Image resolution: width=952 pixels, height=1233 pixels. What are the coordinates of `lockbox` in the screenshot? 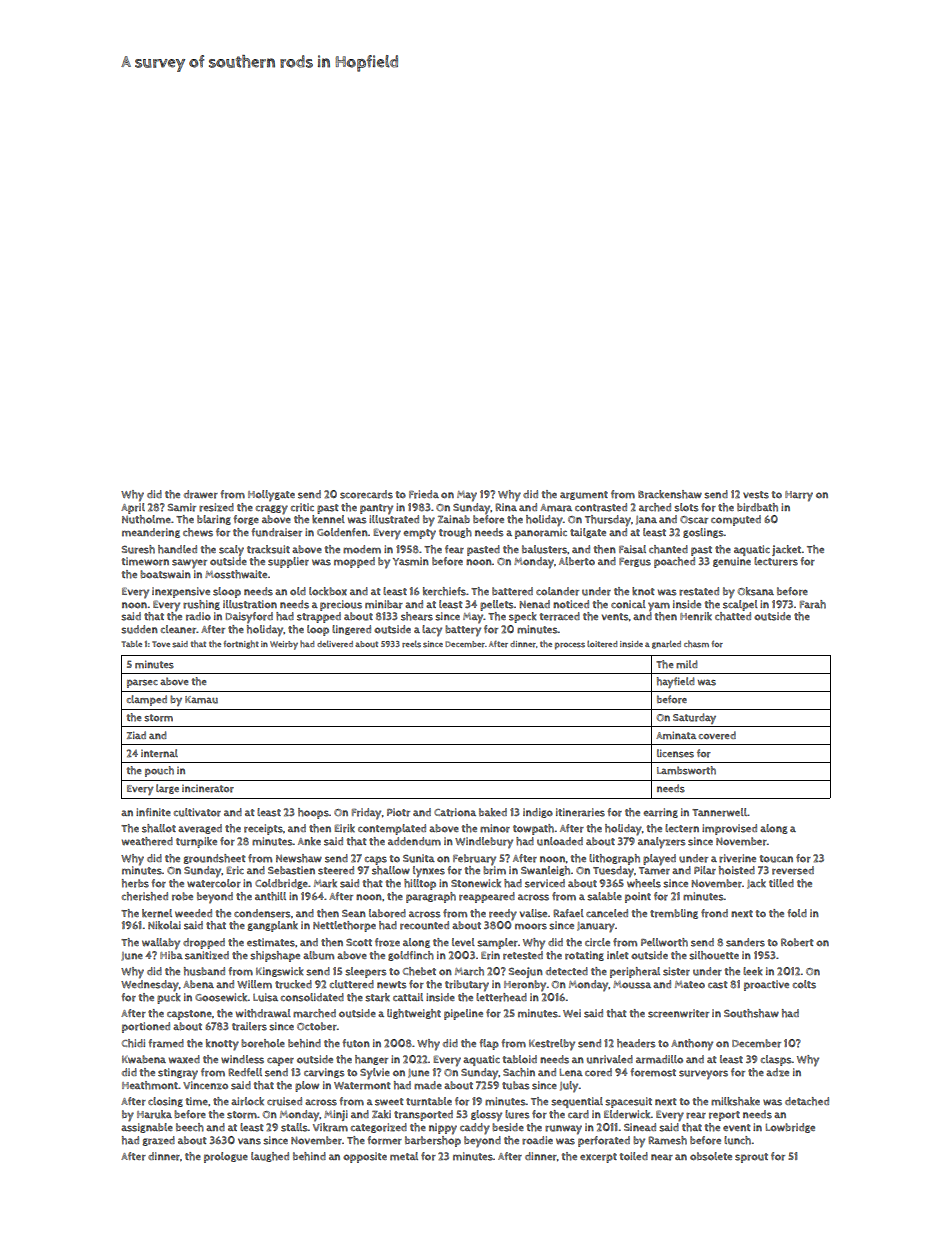 It's located at (328, 591).
